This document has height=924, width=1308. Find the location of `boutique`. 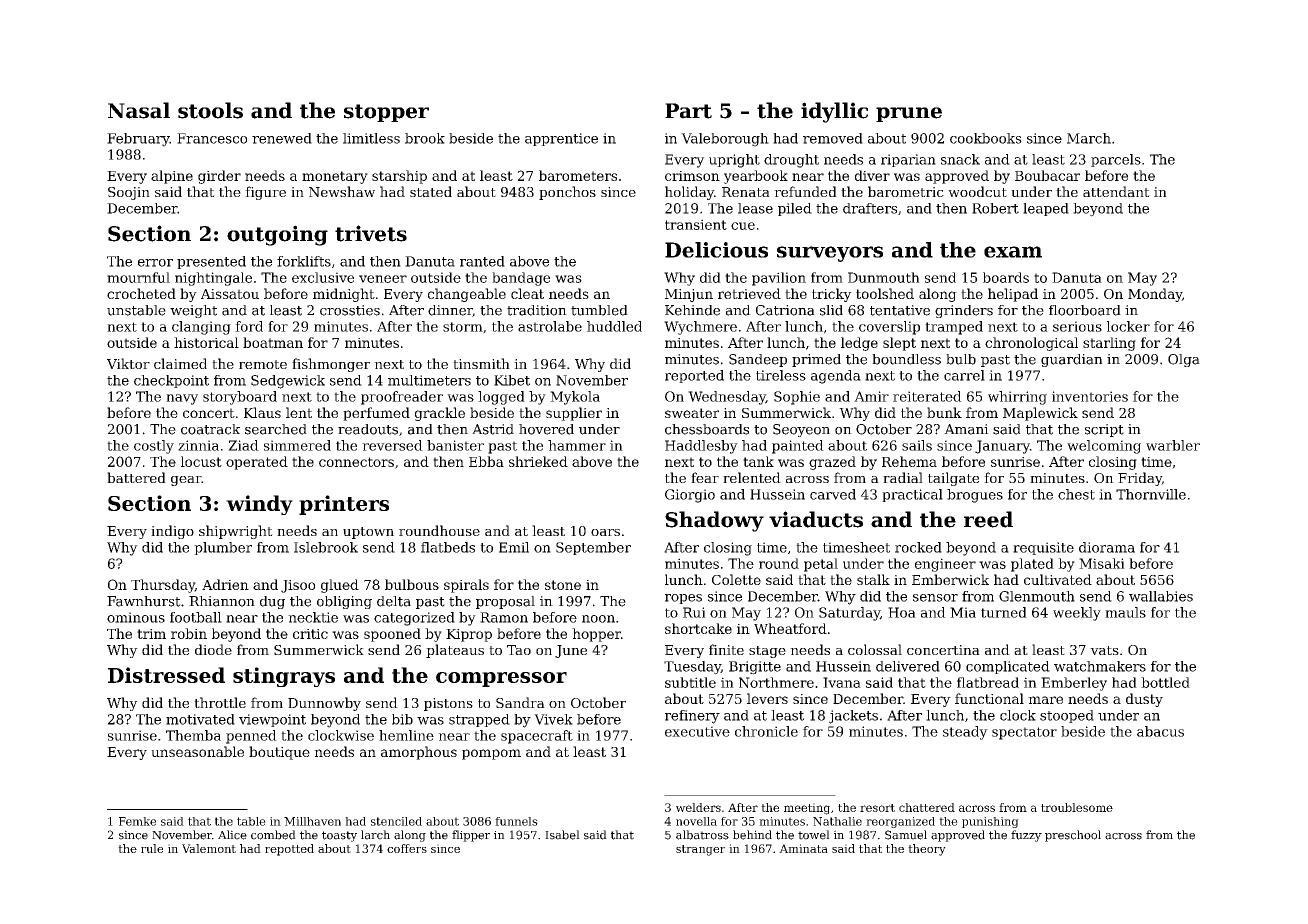

boutique is located at coordinates (279, 753).
